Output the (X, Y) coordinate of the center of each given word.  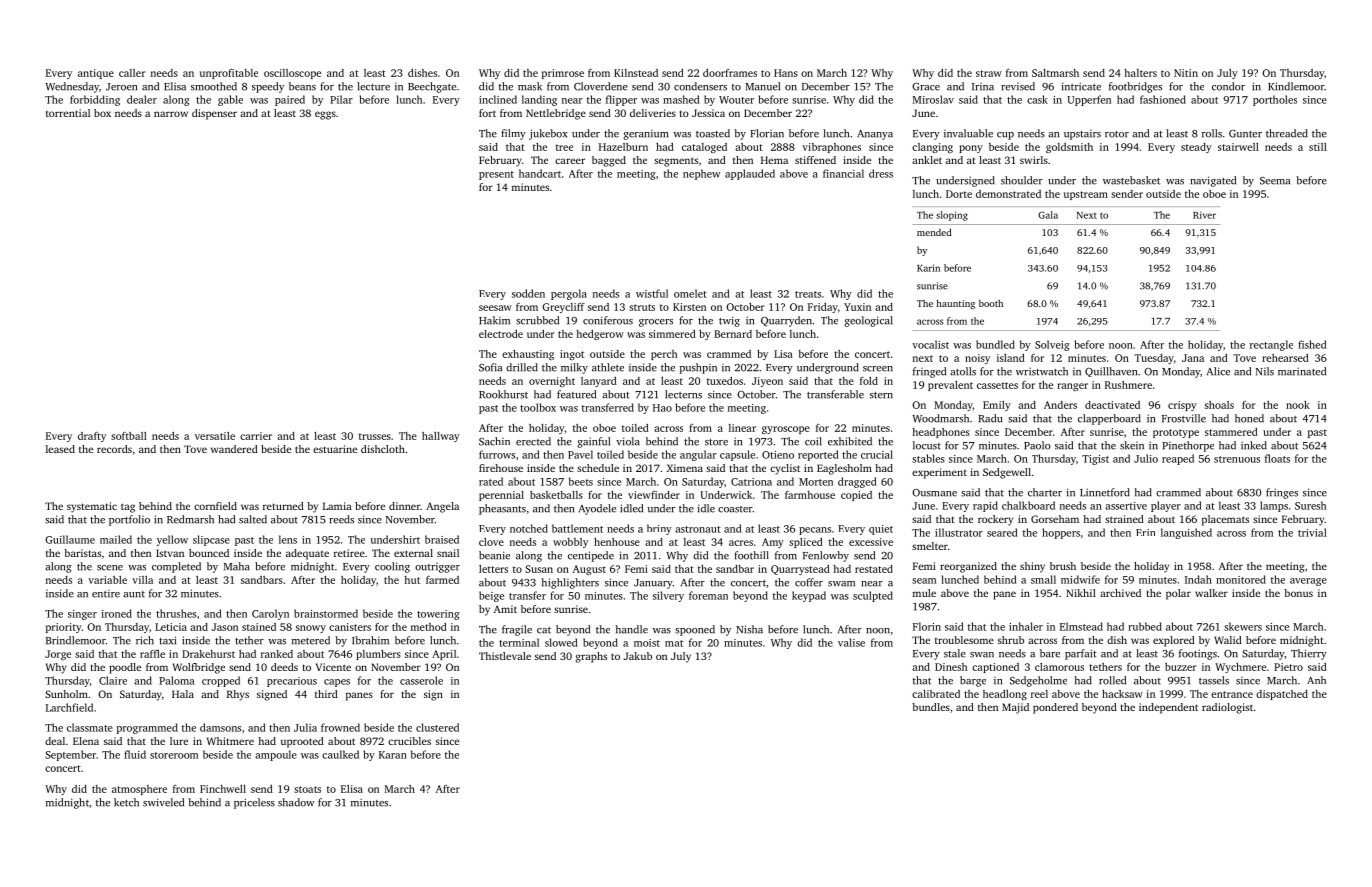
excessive (871, 542)
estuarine (335, 449)
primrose (563, 74)
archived (1120, 593)
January (653, 584)
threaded (1287, 133)
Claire (113, 680)
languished (1186, 533)
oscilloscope (292, 74)
